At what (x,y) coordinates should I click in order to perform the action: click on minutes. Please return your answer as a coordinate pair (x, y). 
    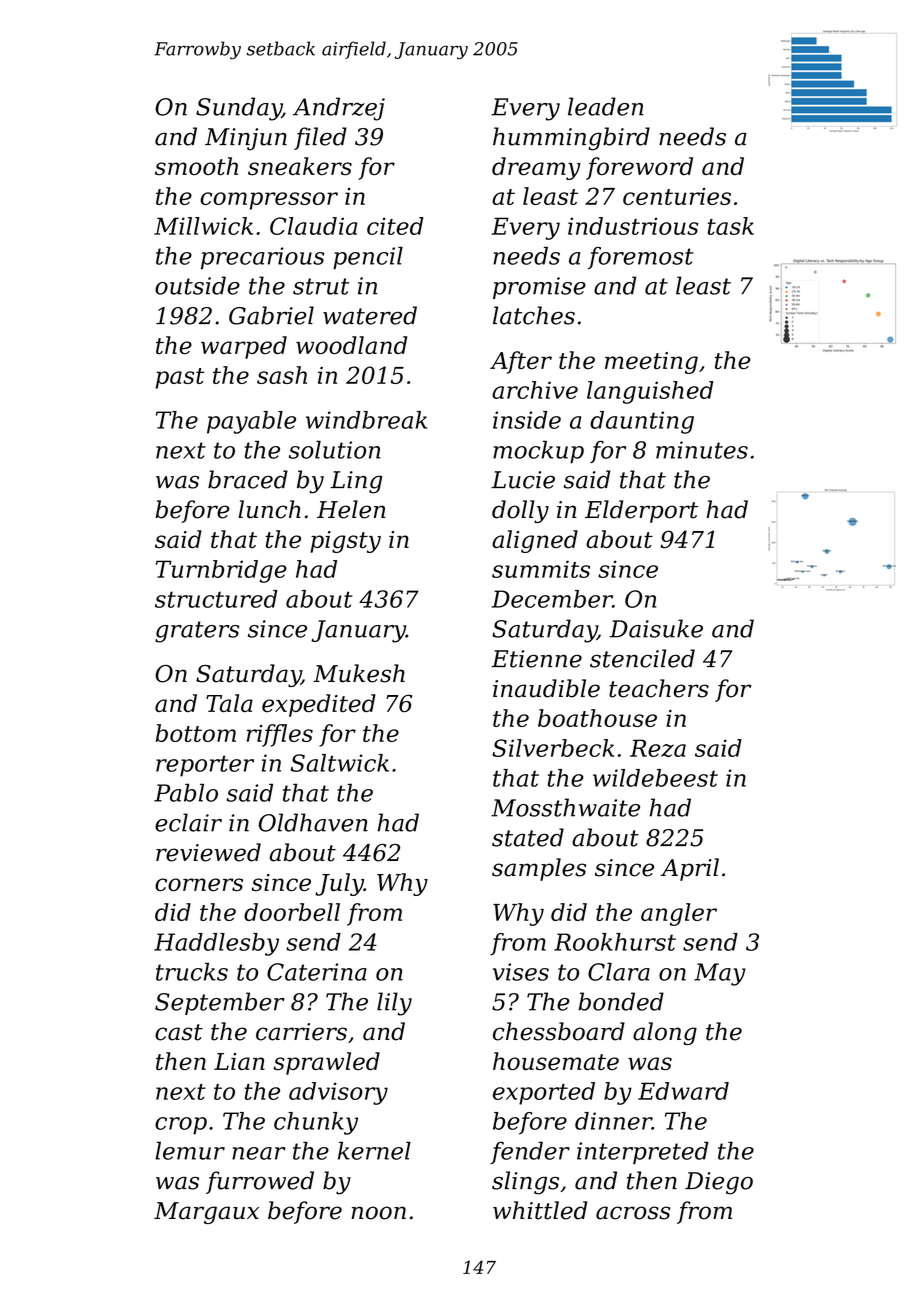
    Looking at the image, I should click on (702, 450).
